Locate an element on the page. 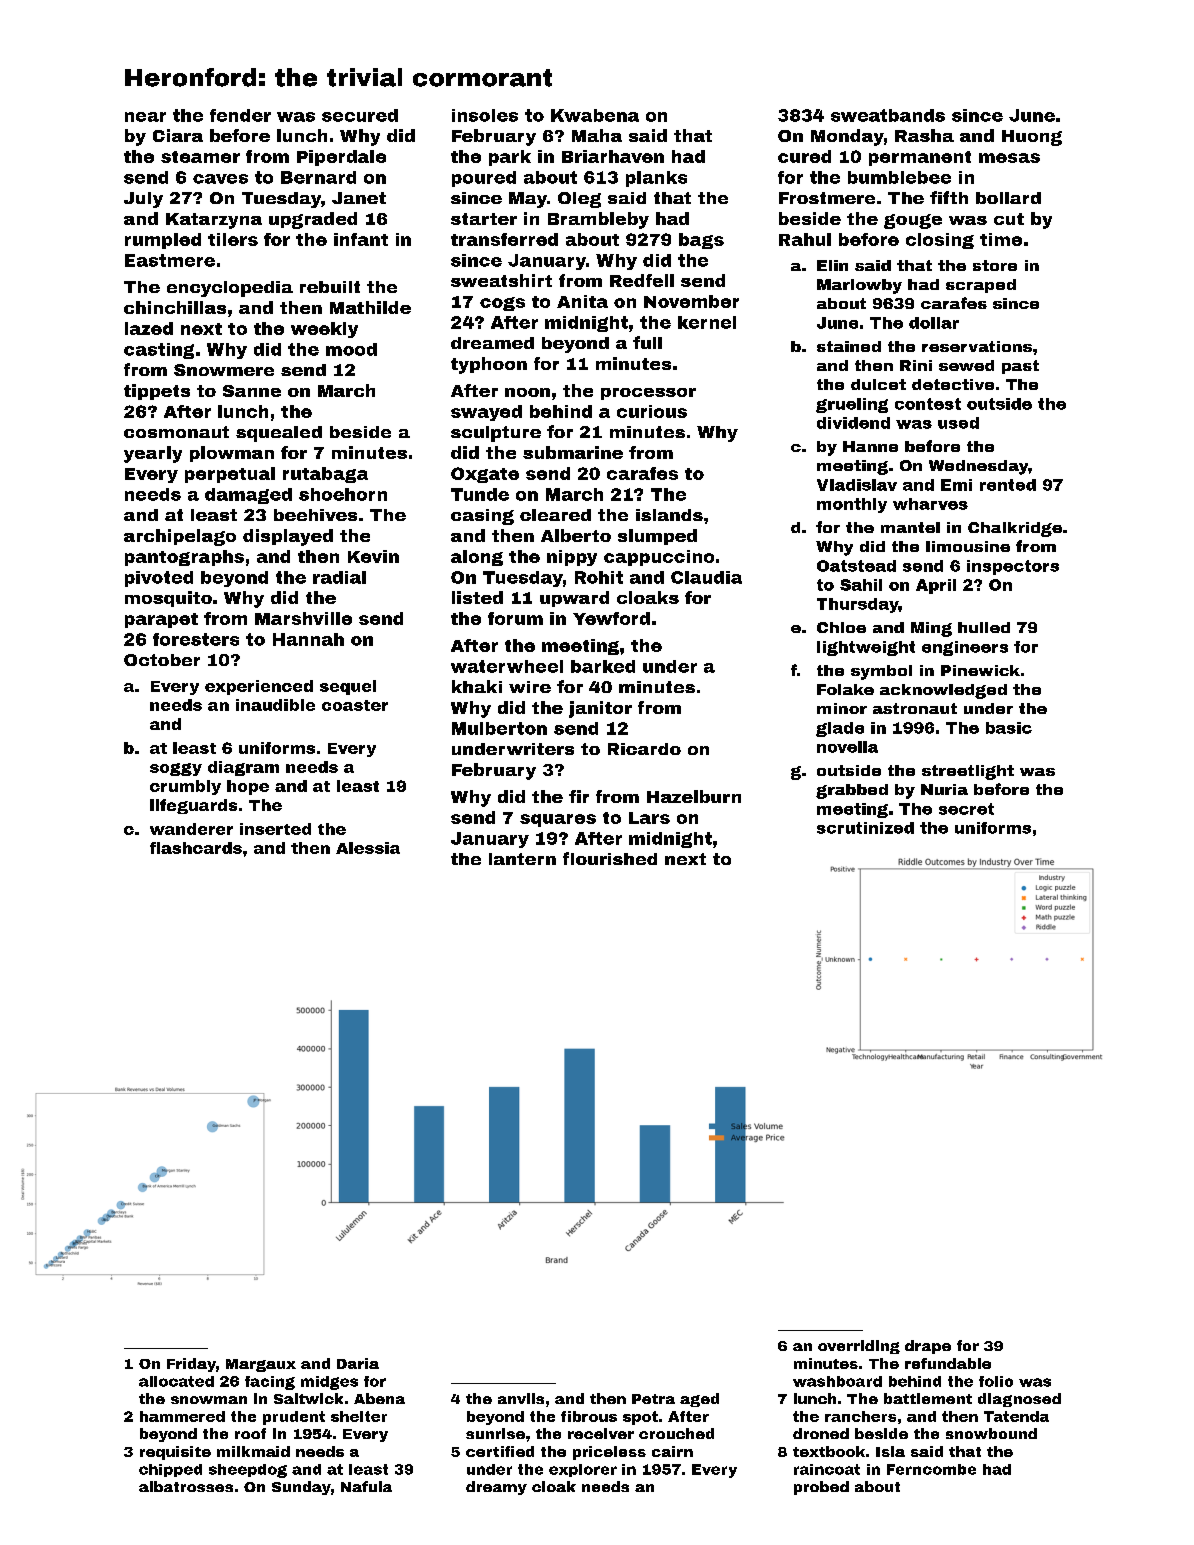 The width and height of the image is (1194, 1545). spot is located at coordinates (640, 1418).
